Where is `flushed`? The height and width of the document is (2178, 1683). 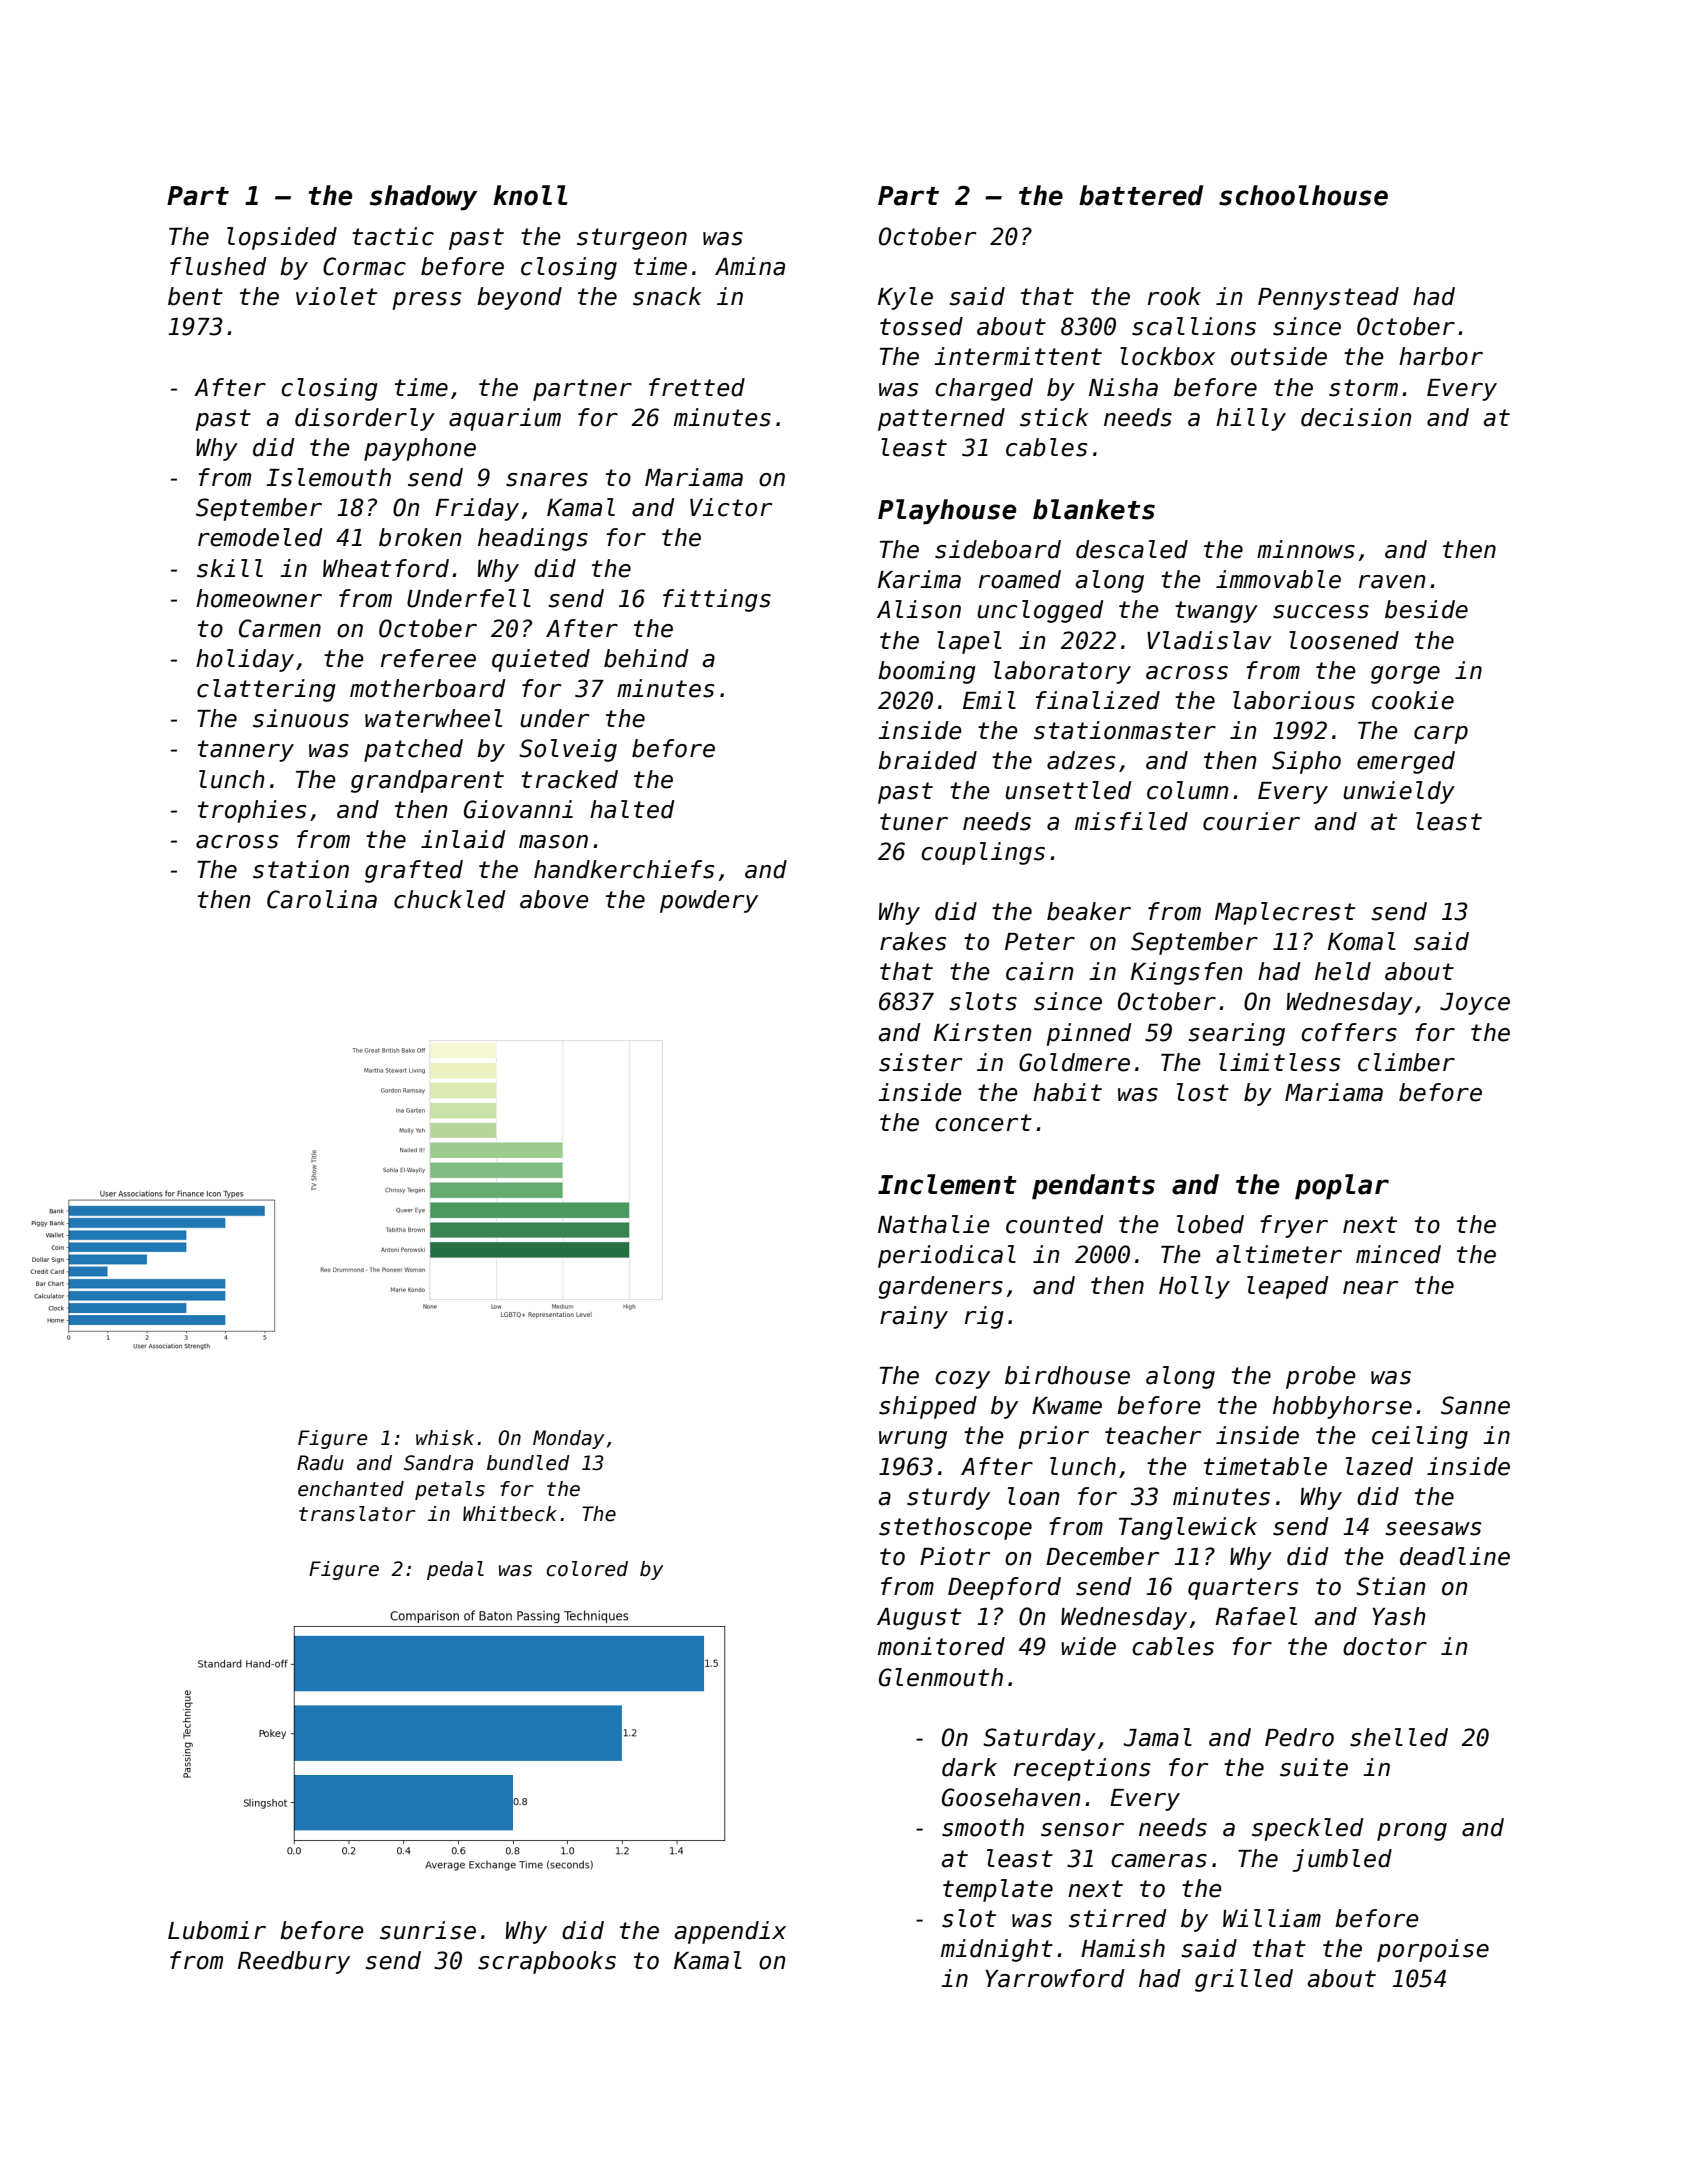
flushed is located at coordinates (218, 266).
